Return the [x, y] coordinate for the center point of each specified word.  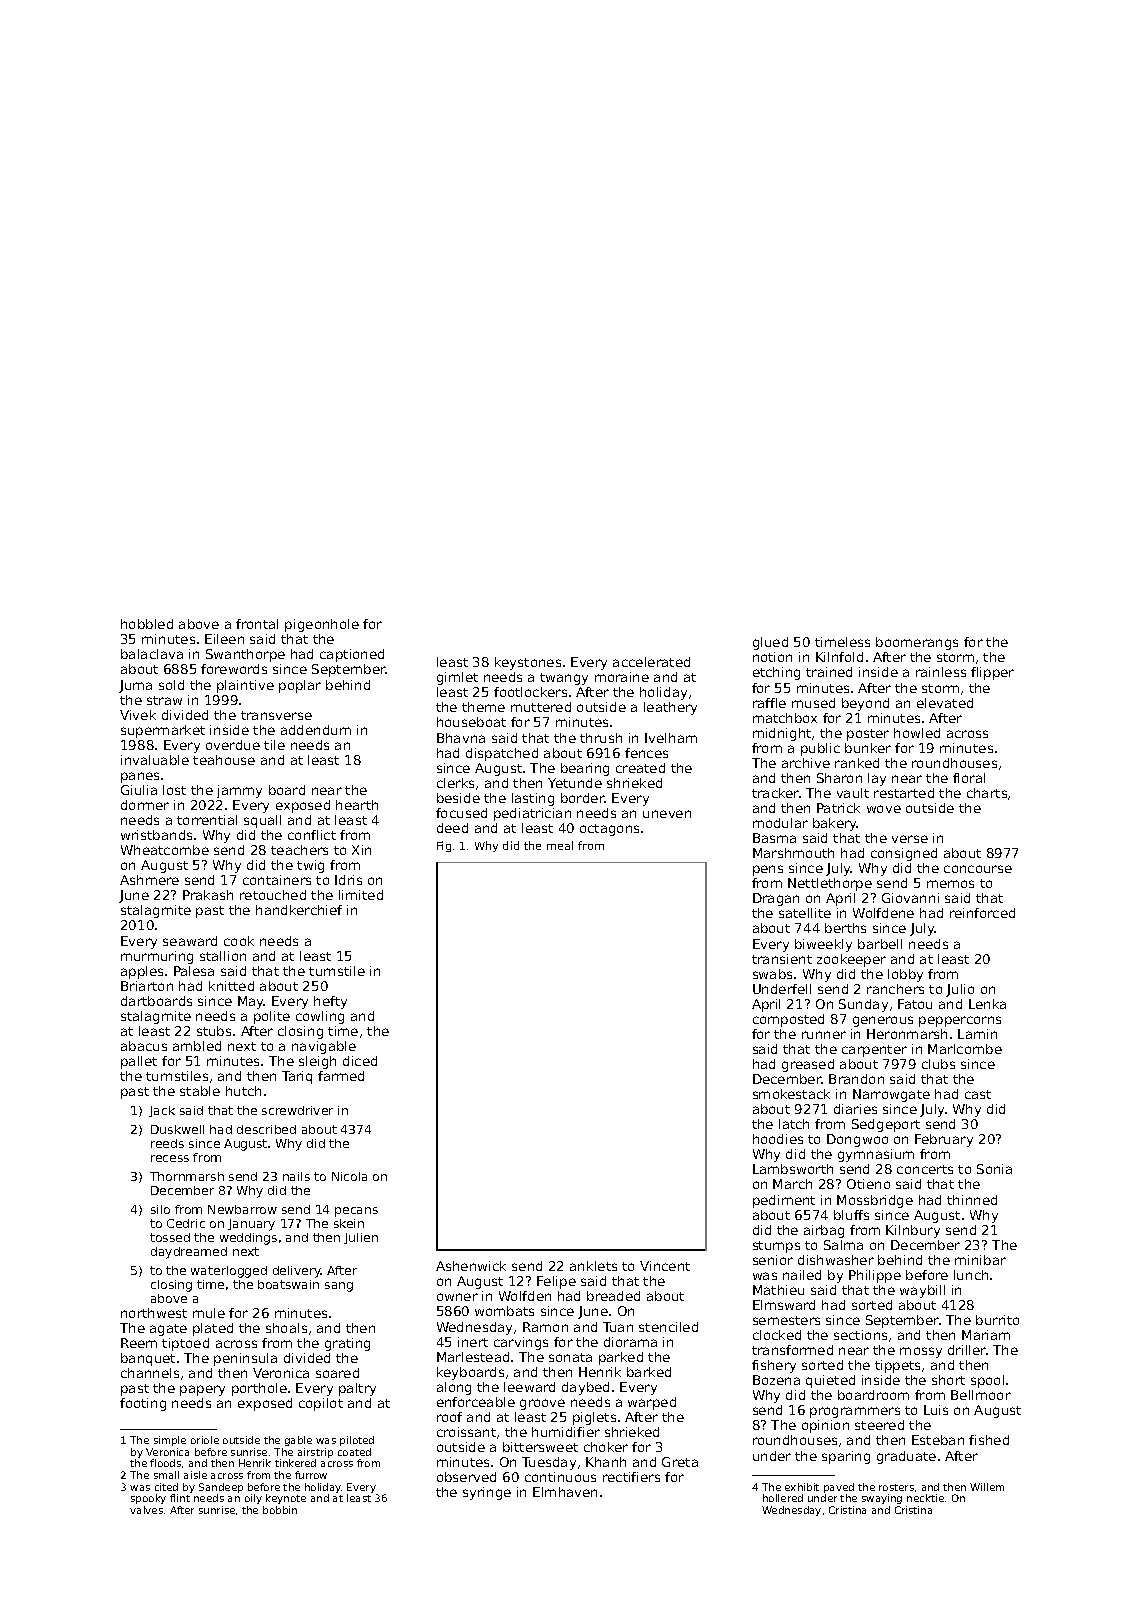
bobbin [280, 1510]
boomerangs [917, 643]
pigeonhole [322, 625]
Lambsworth [793, 1169]
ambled [197, 1046]
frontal [257, 624]
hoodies [778, 1139]
